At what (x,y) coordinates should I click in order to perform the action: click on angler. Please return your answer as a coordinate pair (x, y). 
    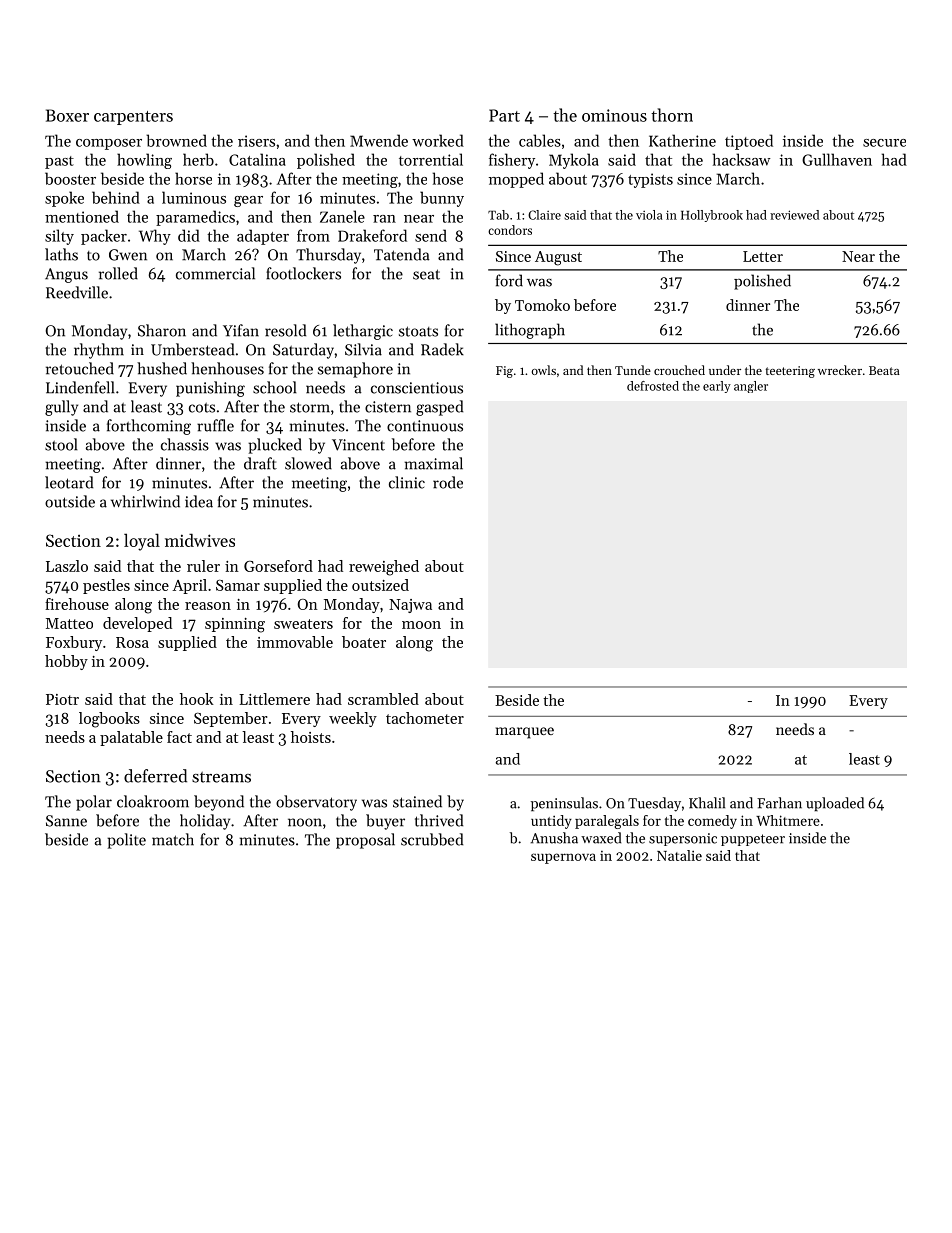
    Looking at the image, I should click on (751, 387).
